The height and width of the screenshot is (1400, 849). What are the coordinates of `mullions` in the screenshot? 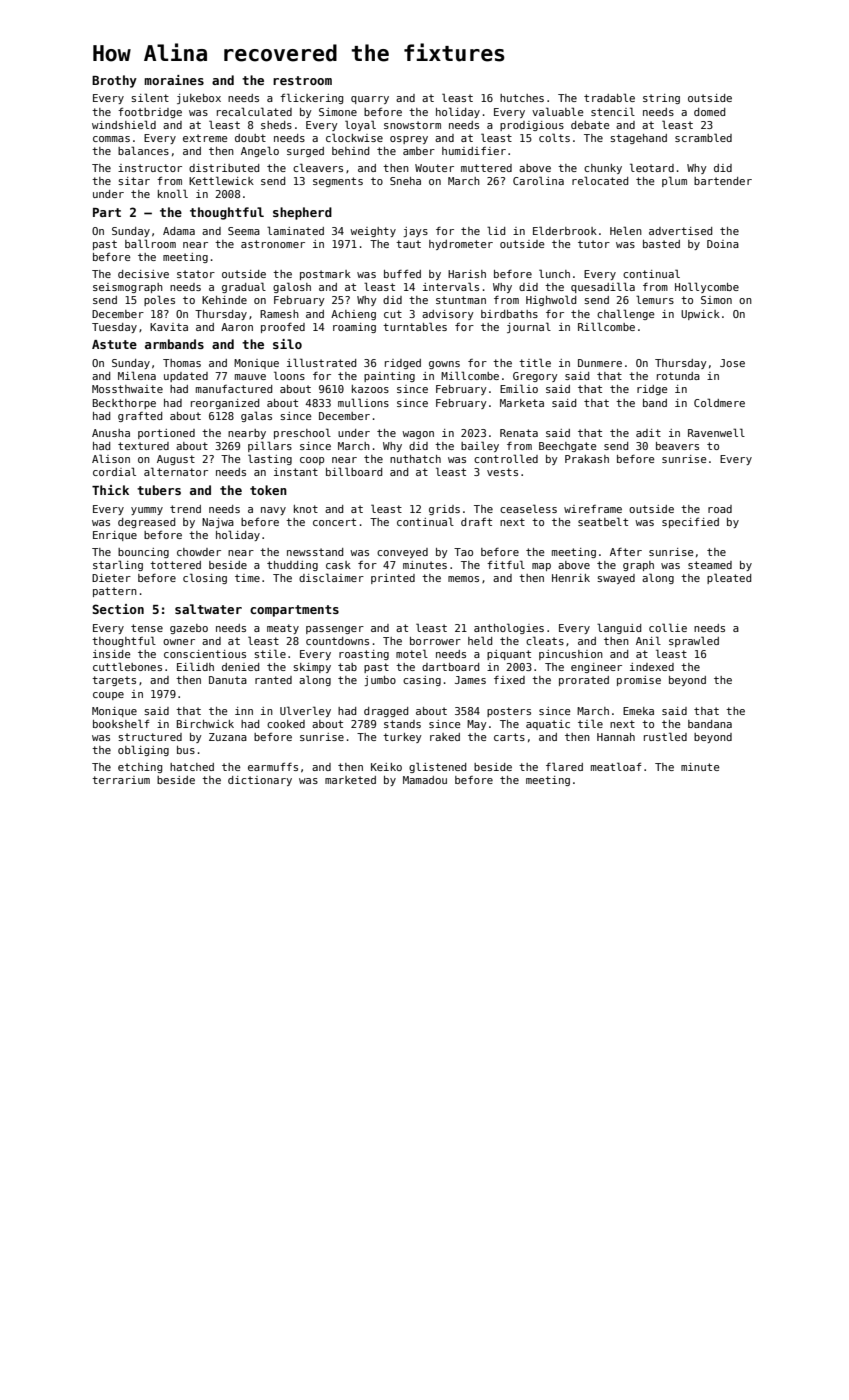 It's located at (363, 402).
